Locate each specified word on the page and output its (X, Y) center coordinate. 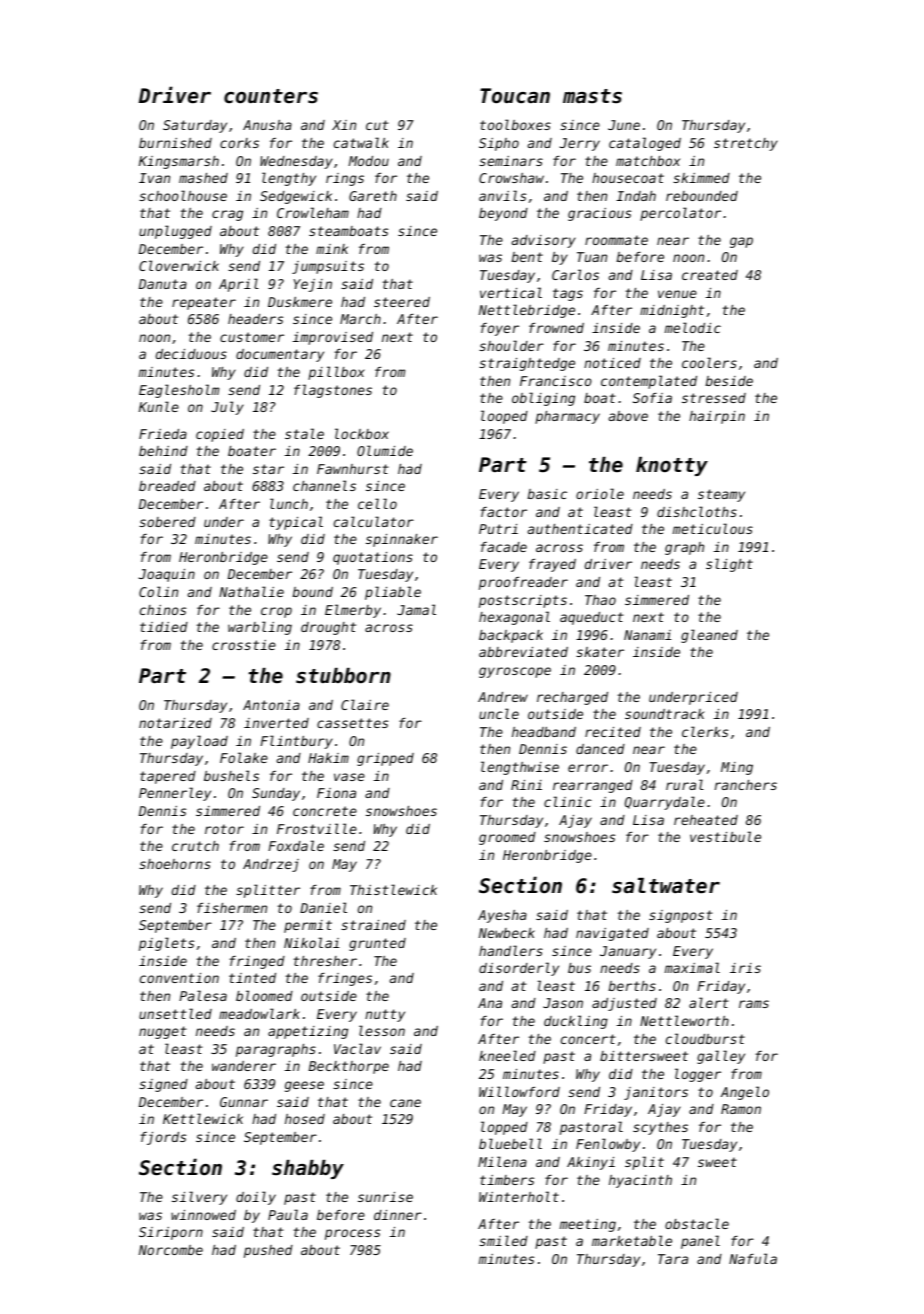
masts (592, 96)
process (352, 1234)
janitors (656, 1093)
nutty (385, 1015)
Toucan (515, 96)
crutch (195, 846)
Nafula (753, 1258)
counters (271, 96)
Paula (288, 1214)
